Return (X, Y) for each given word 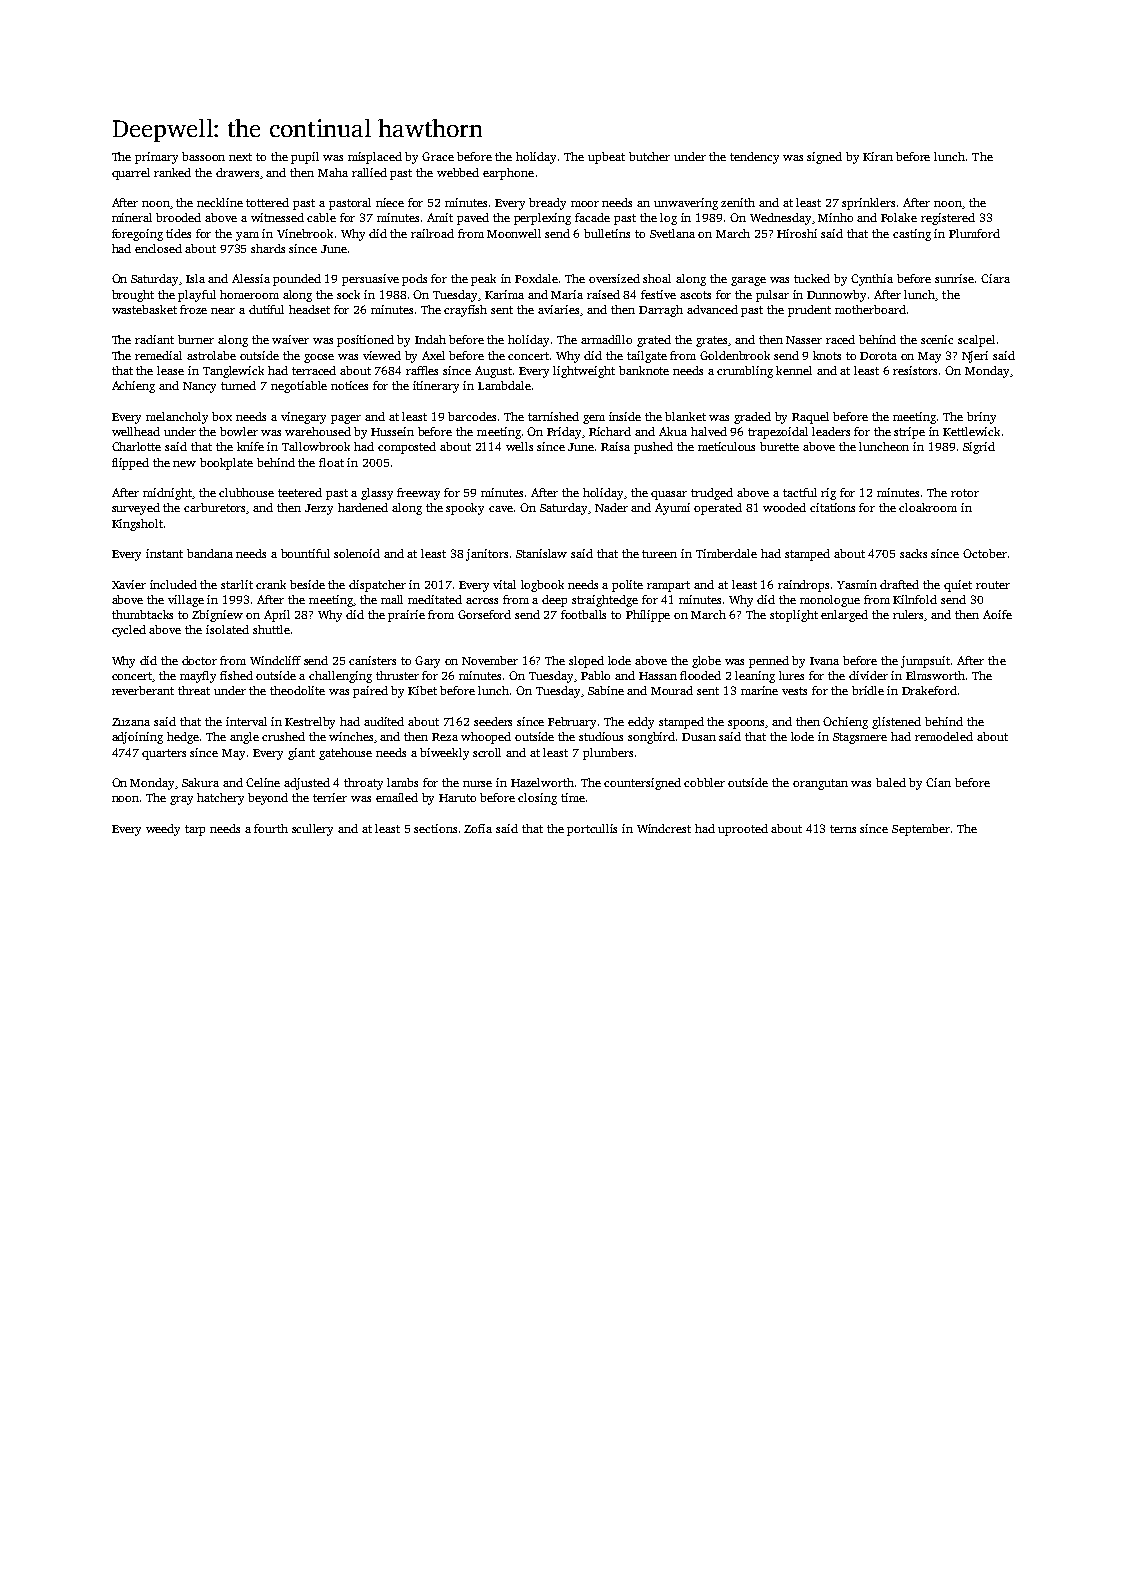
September (921, 830)
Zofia (478, 828)
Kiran (878, 156)
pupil (305, 158)
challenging (340, 677)
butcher (649, 156)
